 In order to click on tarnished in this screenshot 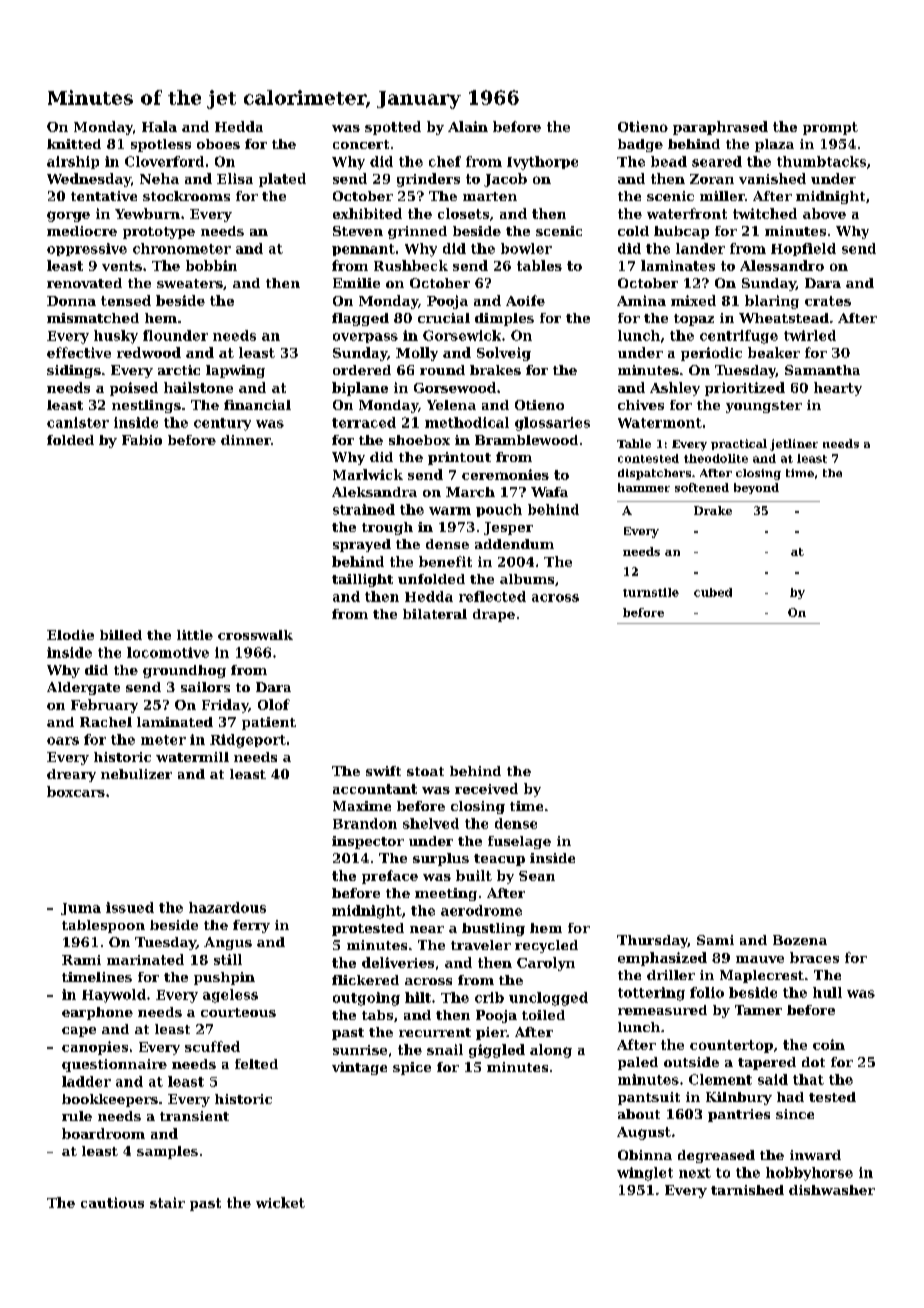, I will do `click(747, 1190)`.
